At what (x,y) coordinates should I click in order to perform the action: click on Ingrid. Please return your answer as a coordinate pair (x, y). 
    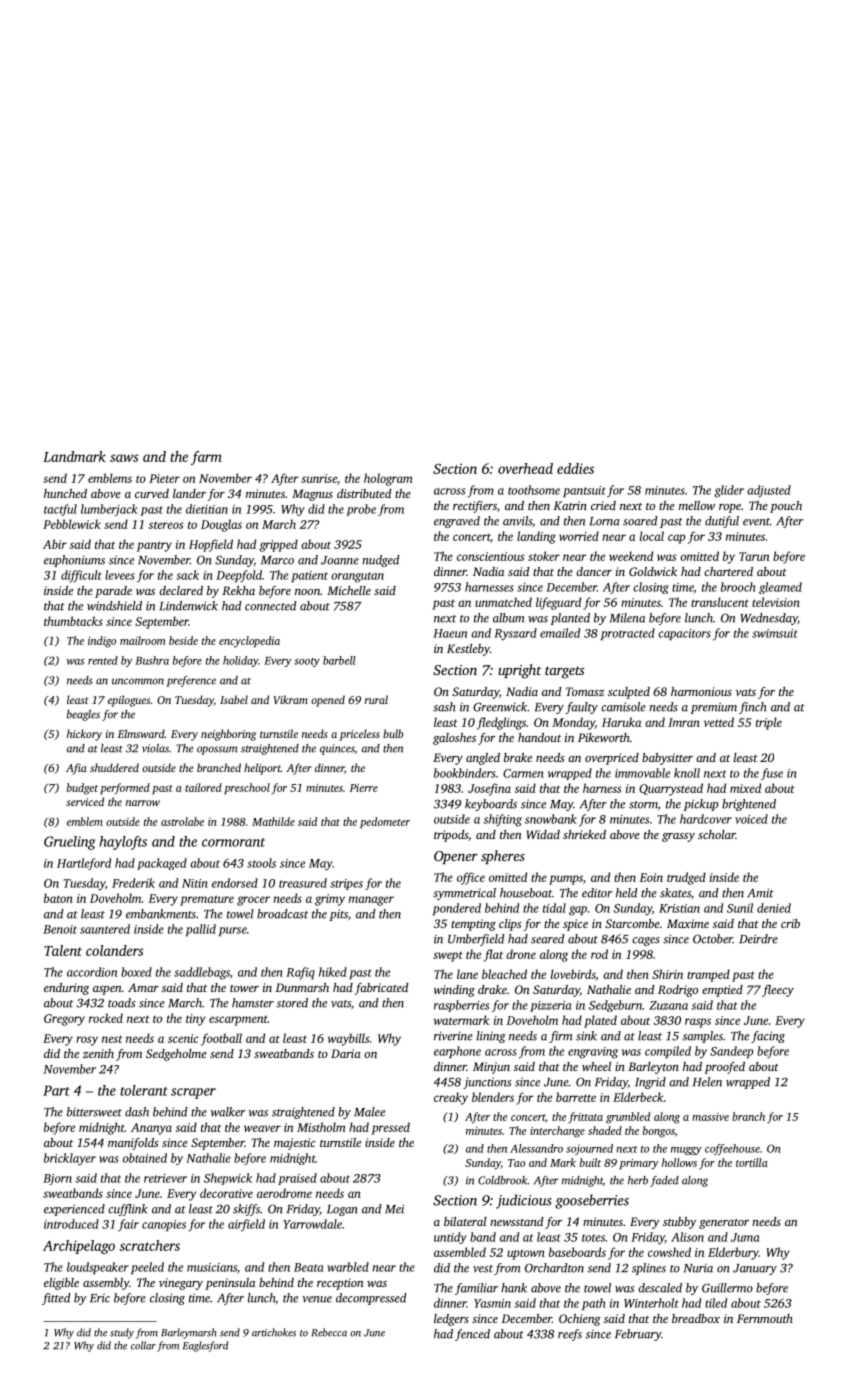
    Looking at the image, I should click on (650, 1083).
